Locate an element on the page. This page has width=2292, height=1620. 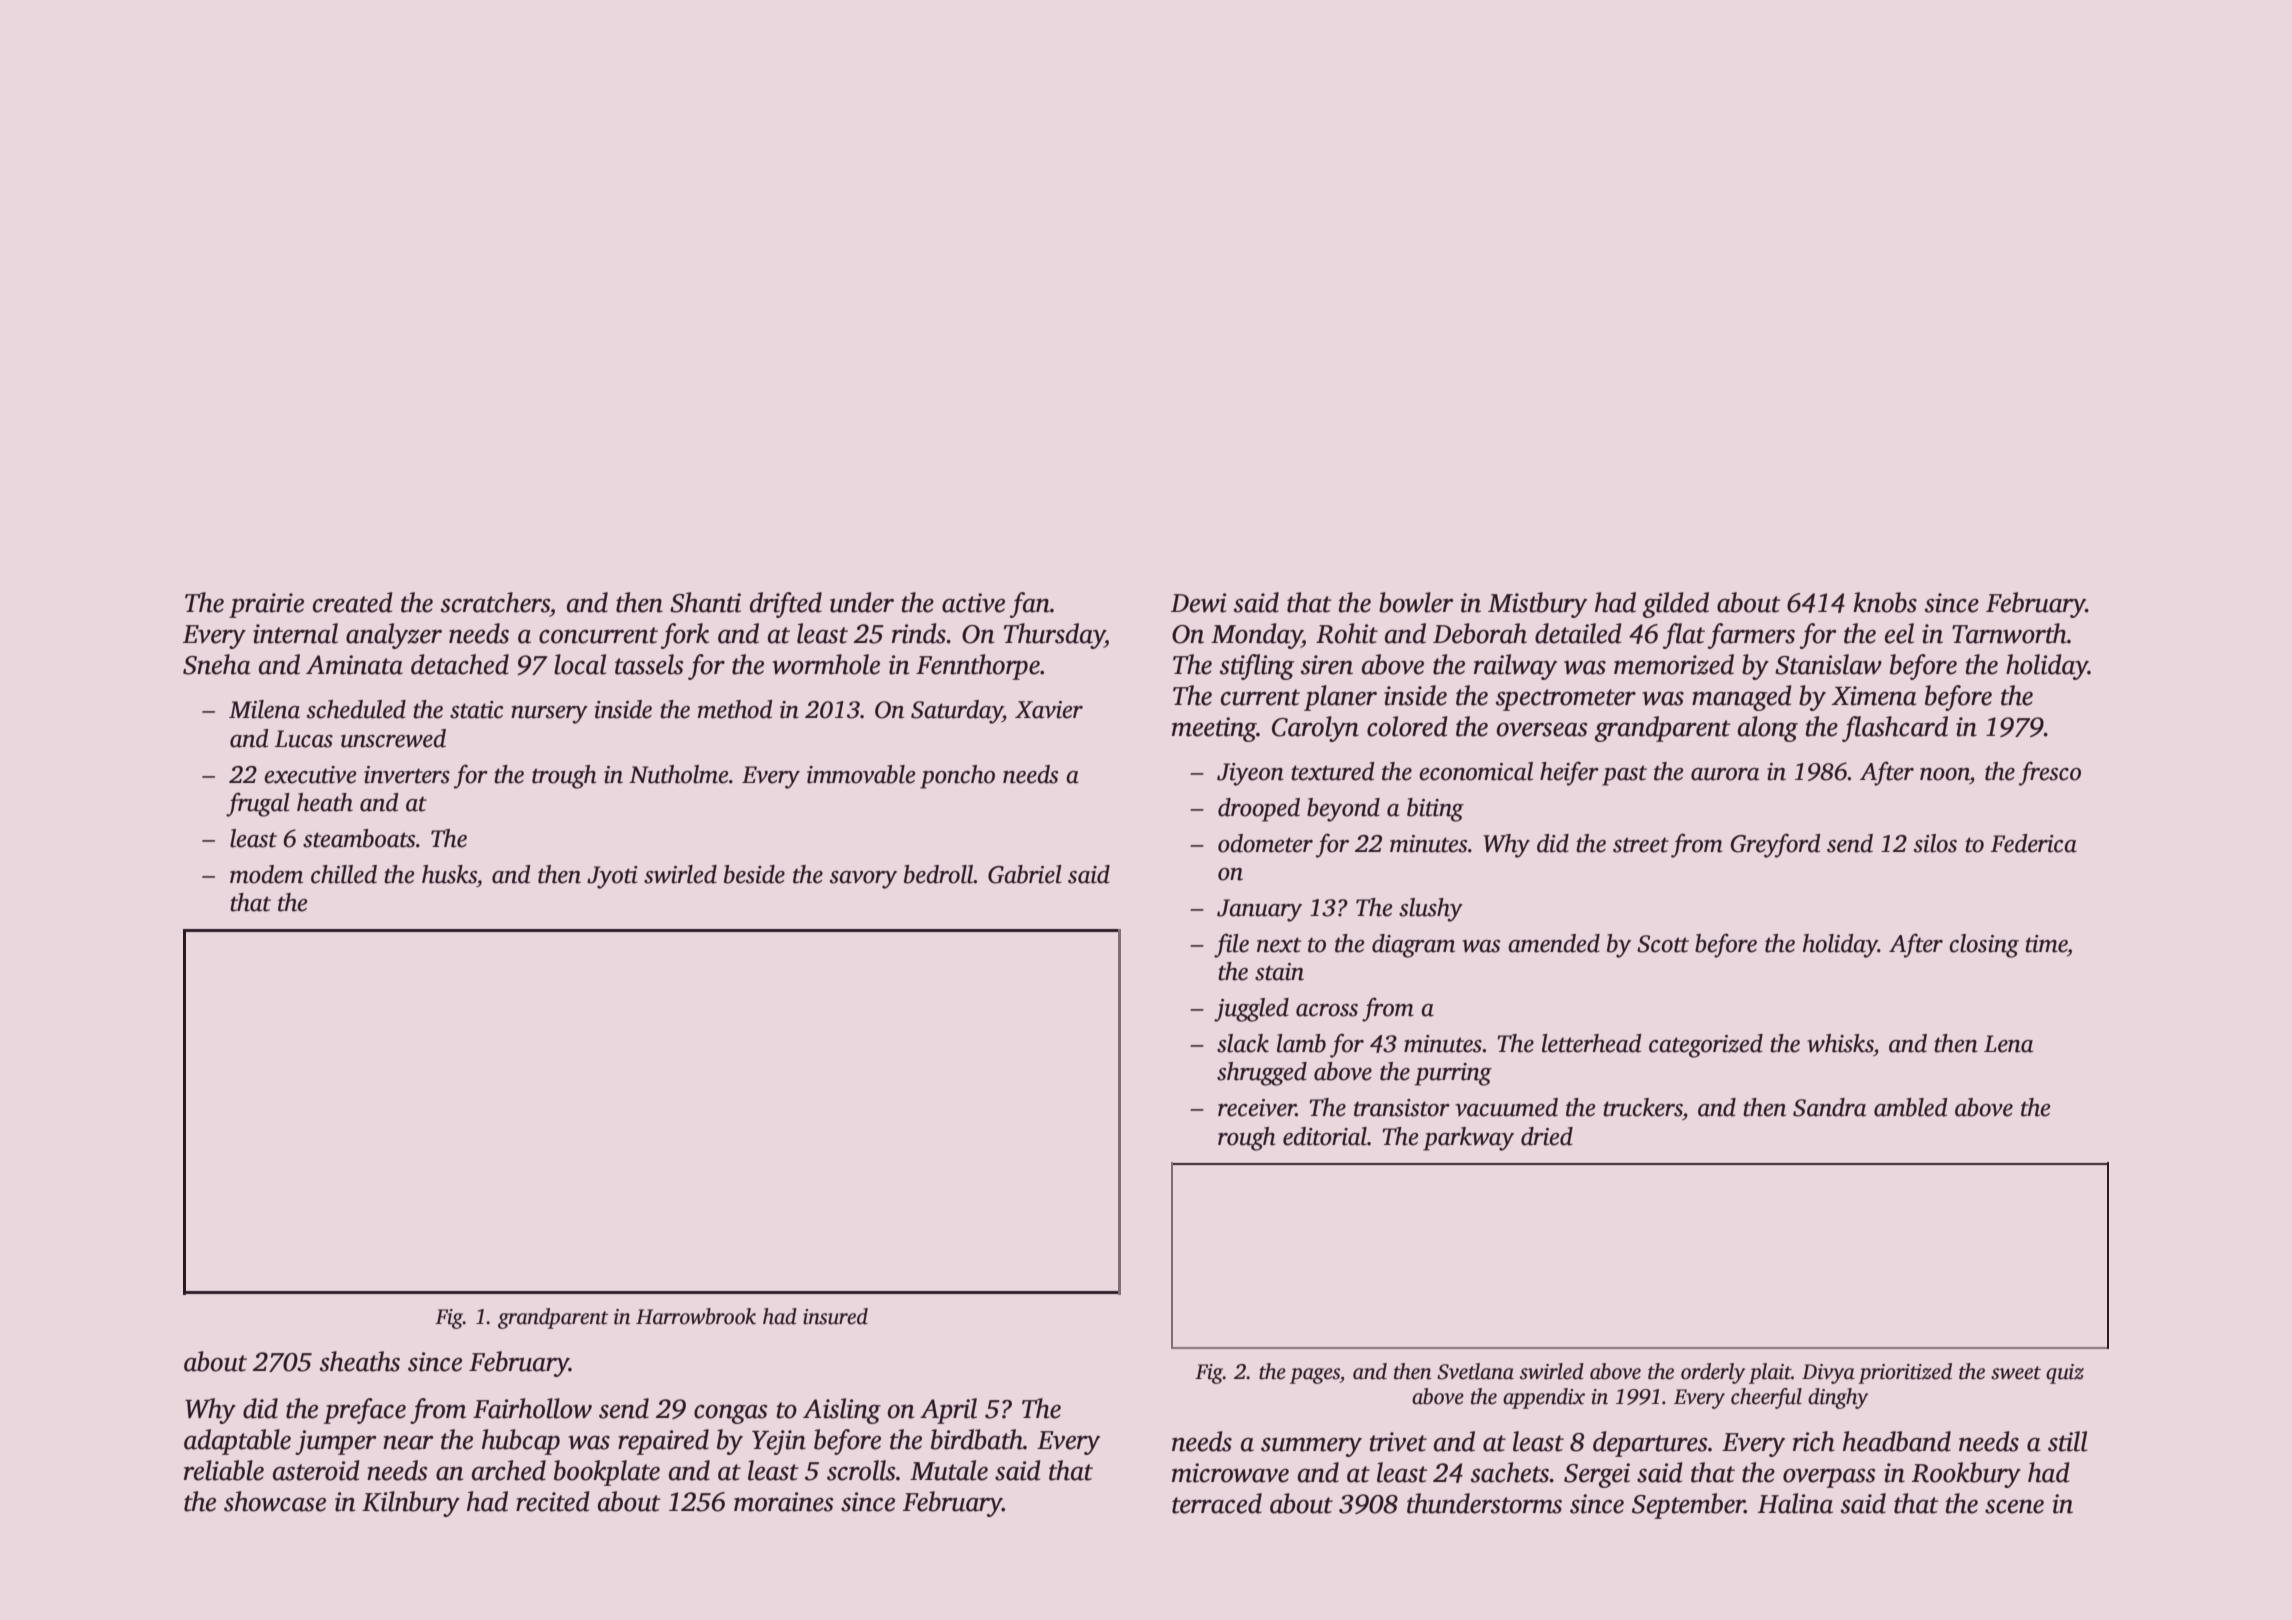
poncho is located at coordinates (957, 777).
